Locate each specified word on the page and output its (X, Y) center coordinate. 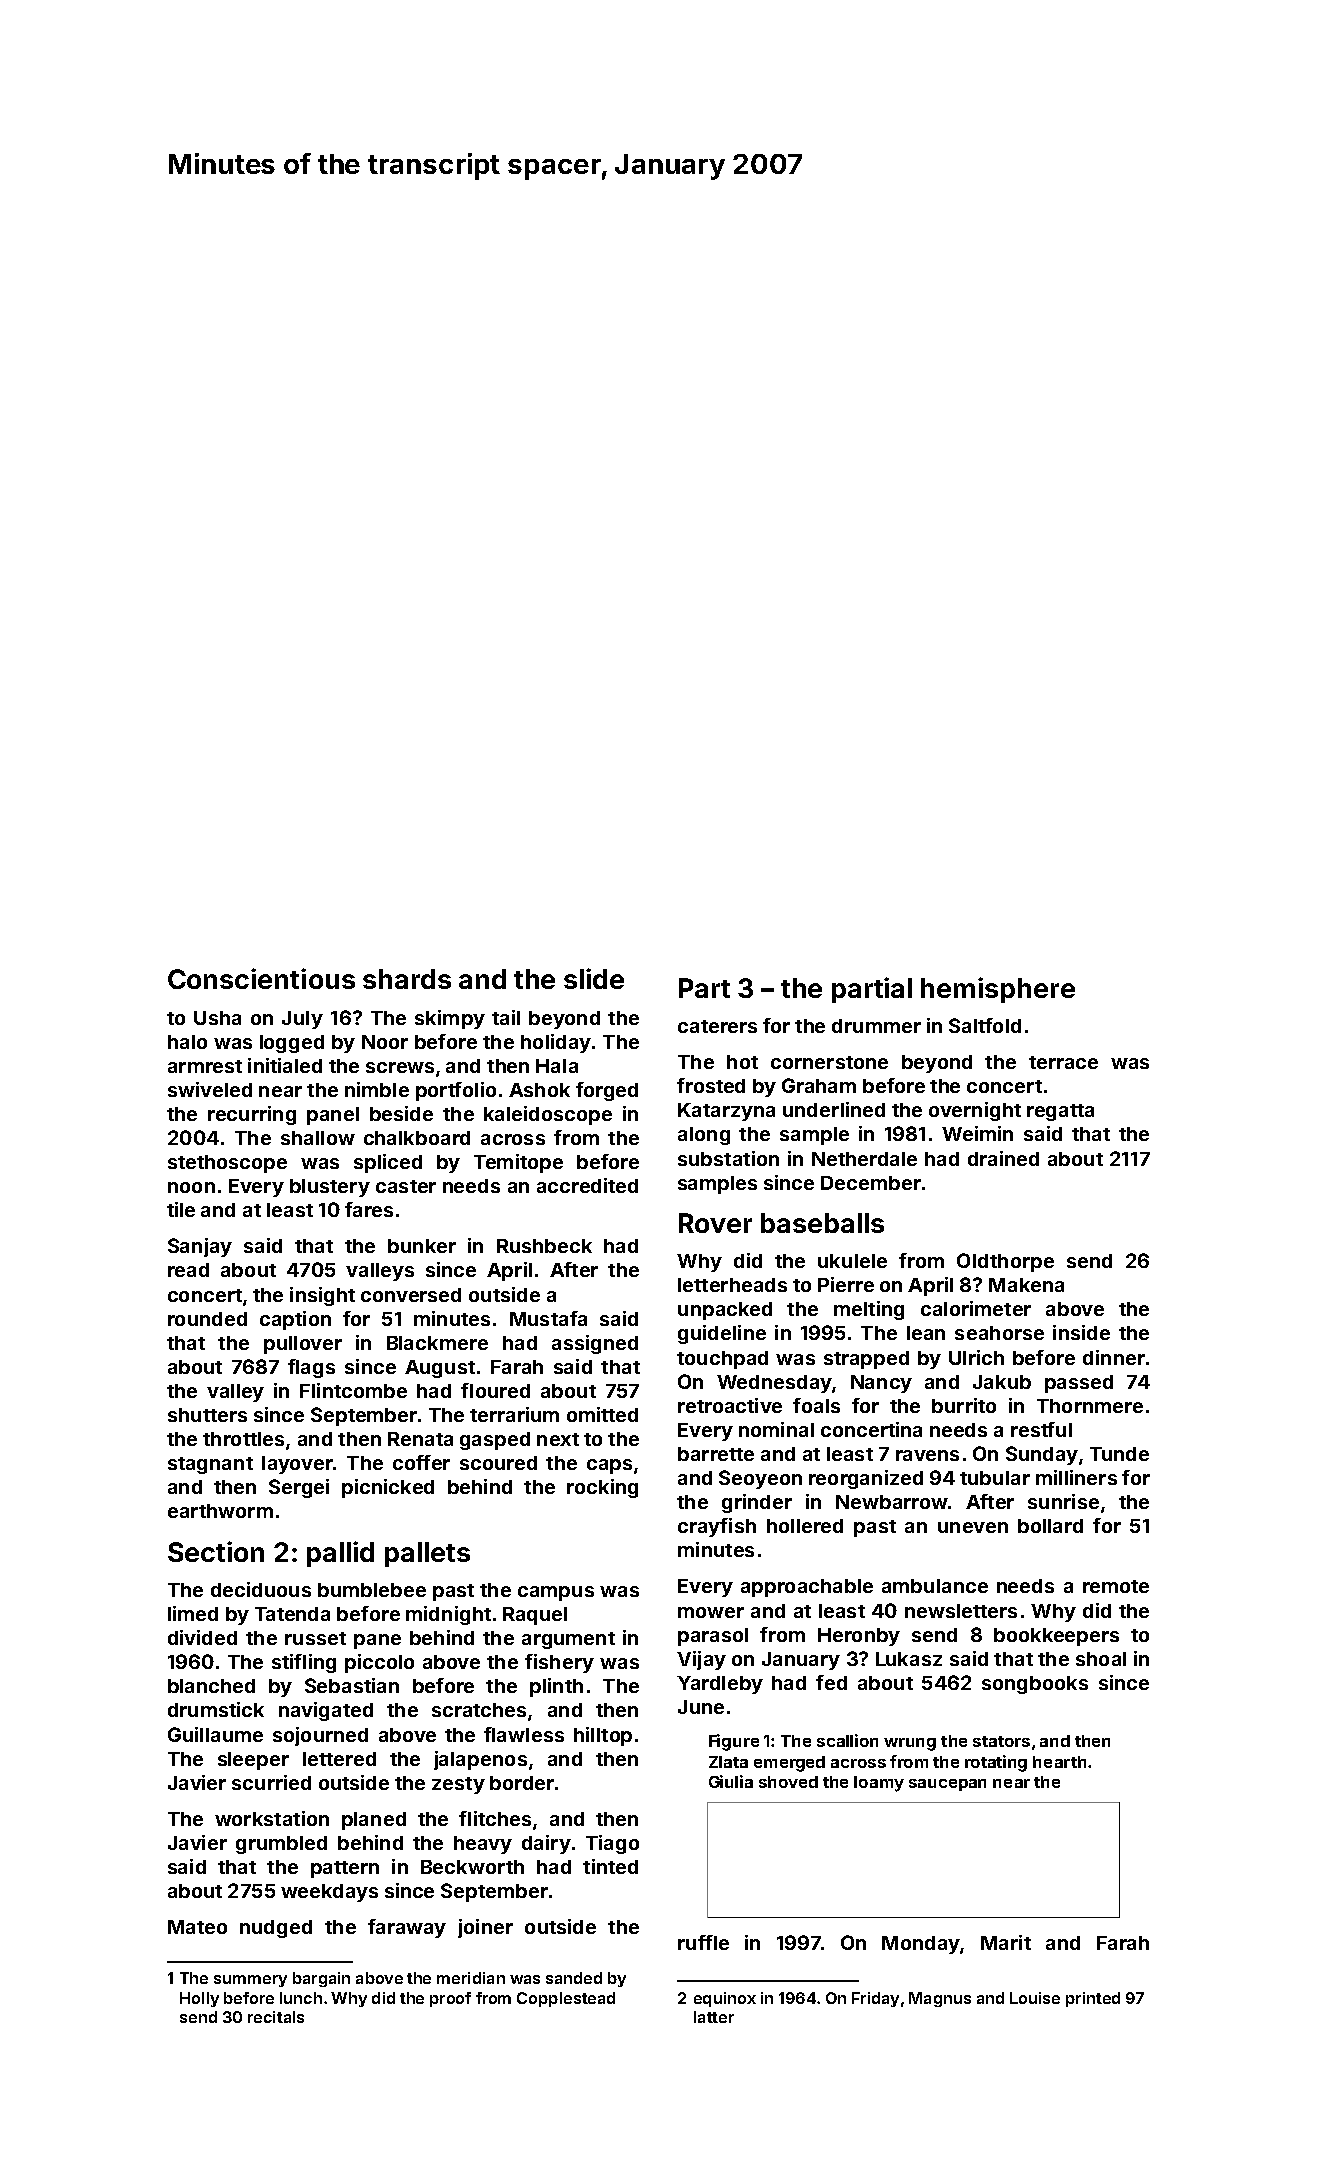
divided (202, 1637)
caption (295, 1320)
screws (400, 1067)
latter (714, 2017)
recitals (276, 2017)
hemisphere (998, 990)
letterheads (732, 1285)
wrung (910, 1744)
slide (594, 978)
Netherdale (864, 1159)
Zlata (728, 1762)
